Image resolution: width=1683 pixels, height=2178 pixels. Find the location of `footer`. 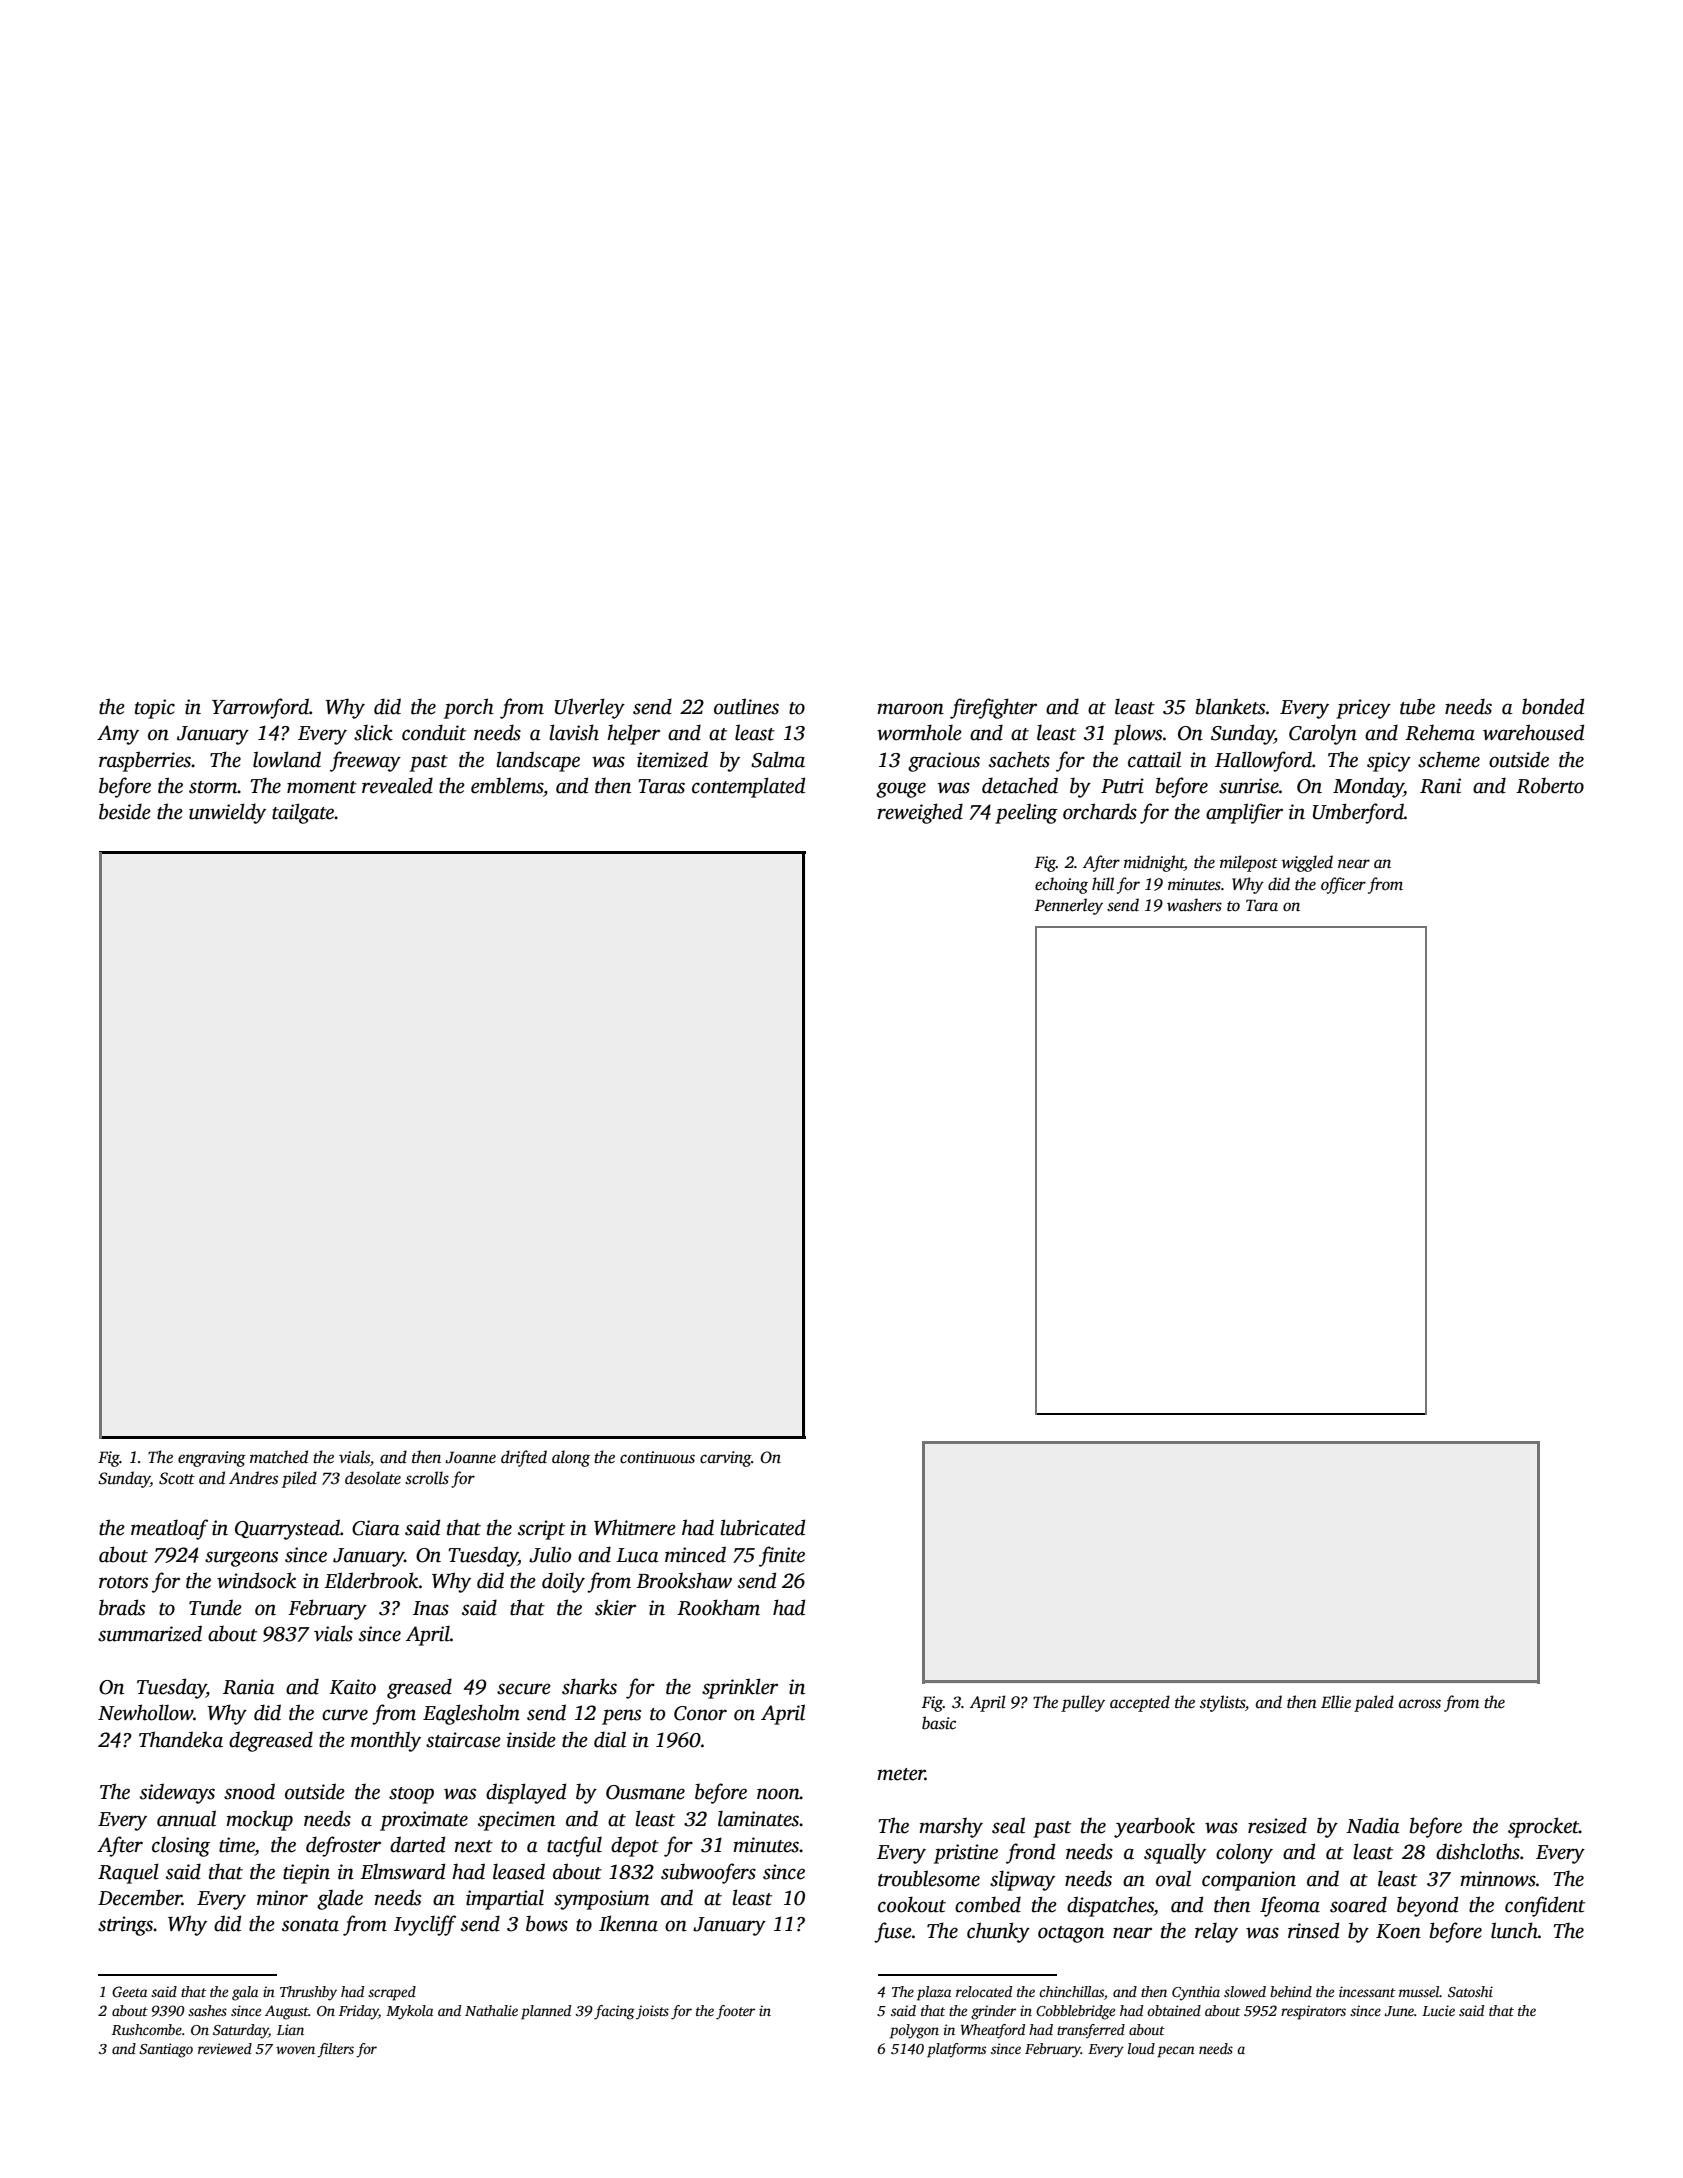

footer is located at coordinates (735, 2012).
